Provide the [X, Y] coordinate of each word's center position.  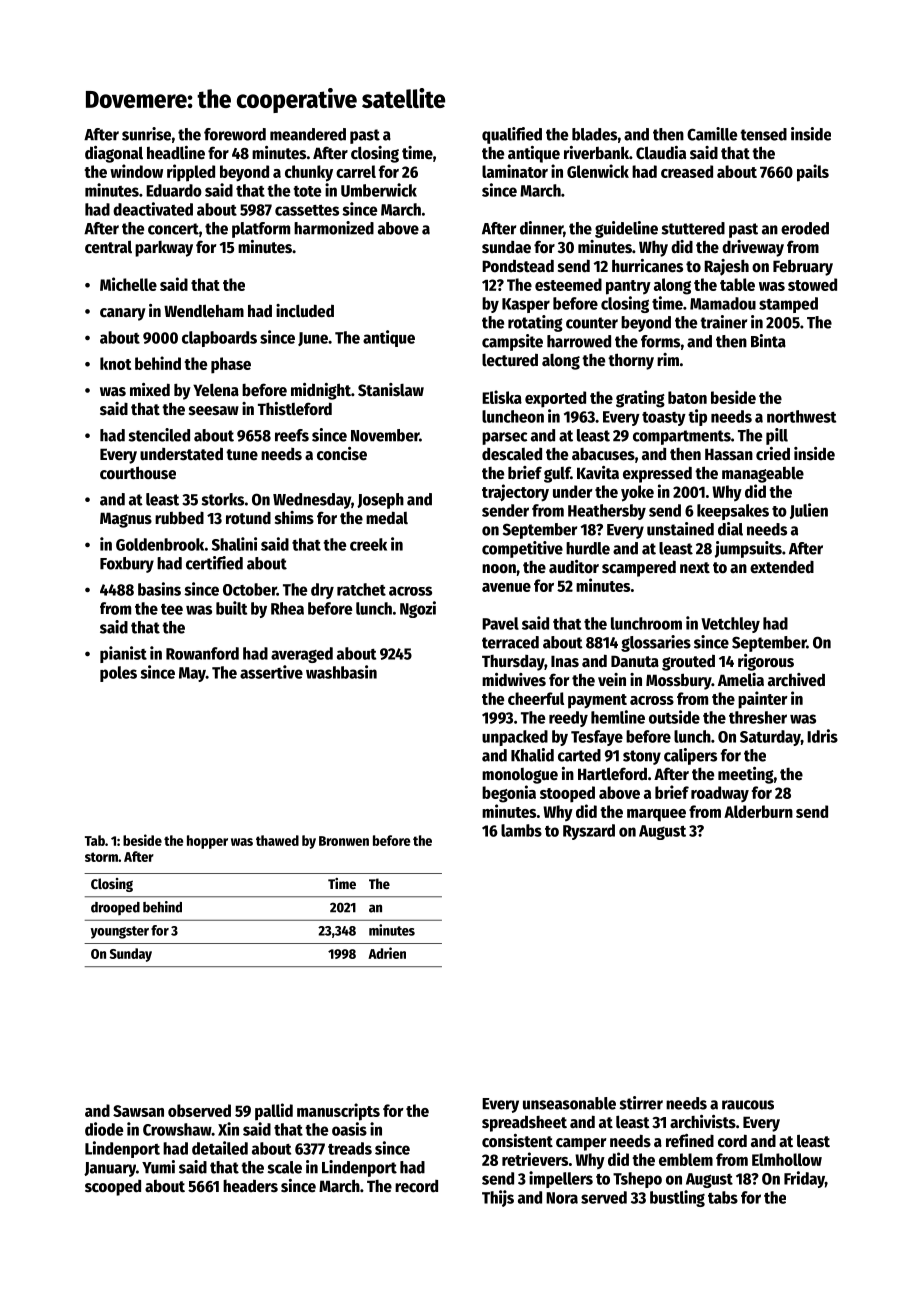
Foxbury [127, 565]
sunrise [146, 134]
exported [555, 399]
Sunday [131, 955]
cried [773, 454]
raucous [748, 1105]
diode [104, 1129]
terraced [510, 642]
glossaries [656, 643]
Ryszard [589, 832]
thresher [758, 717]
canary [123, 314]
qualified [512, 135]
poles [118, 674]
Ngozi [418, 609]
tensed [763, 134]
